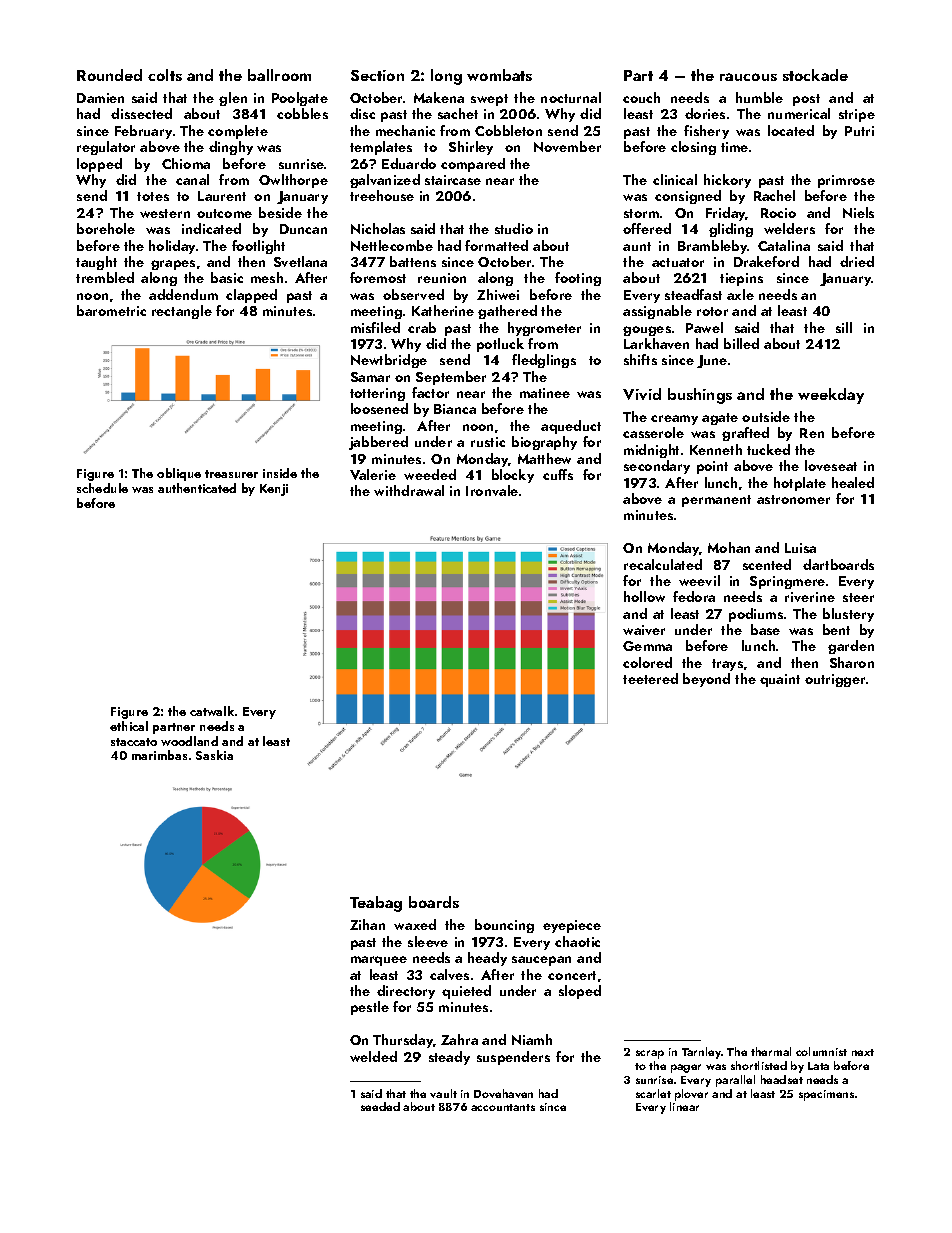 This image has width=952, height=1233. What do you see at coordinates (675, 179) in the image?
I see `clinical` at bounding box center [675, 179].
